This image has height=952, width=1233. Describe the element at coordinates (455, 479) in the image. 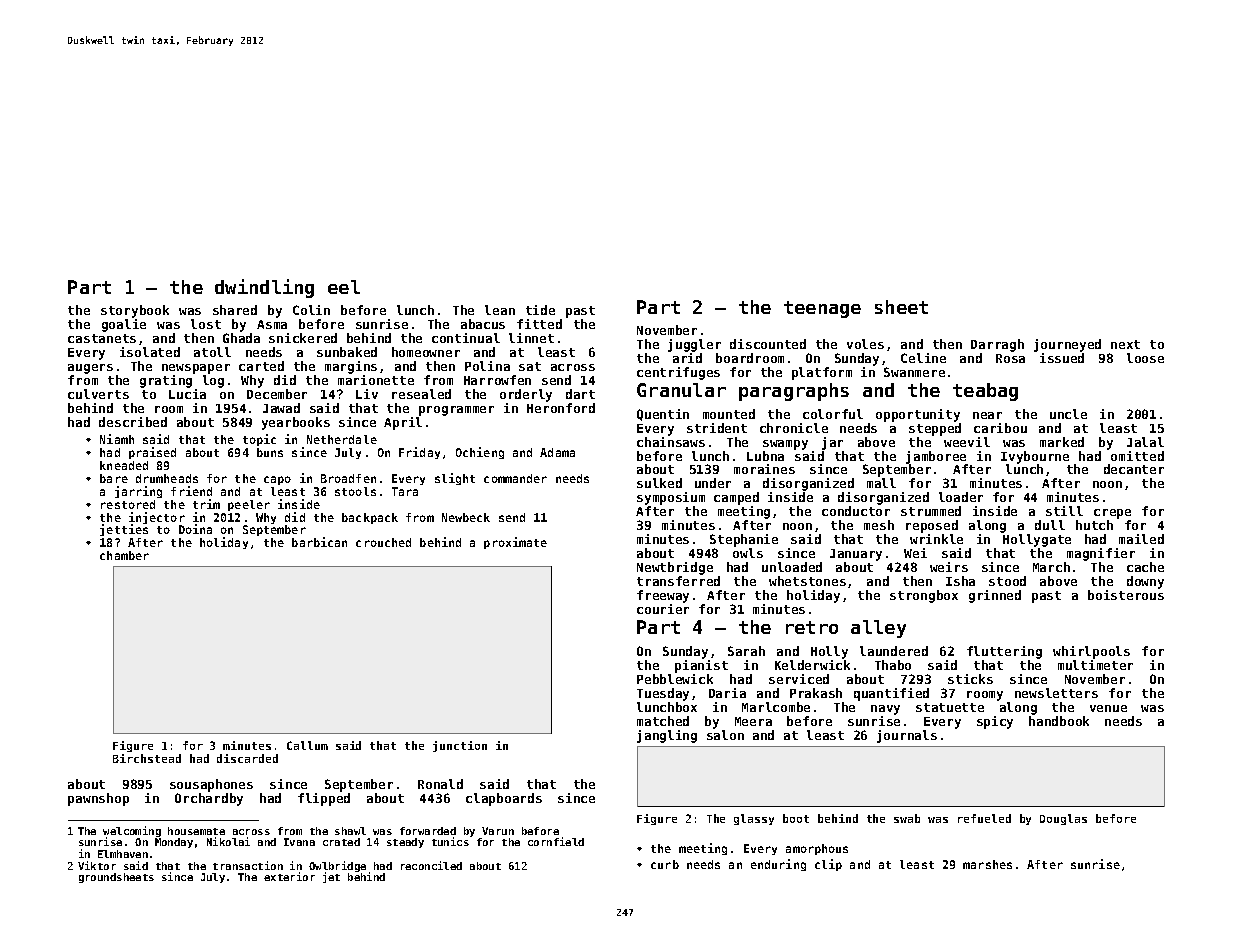

I see `slight` at that location.
